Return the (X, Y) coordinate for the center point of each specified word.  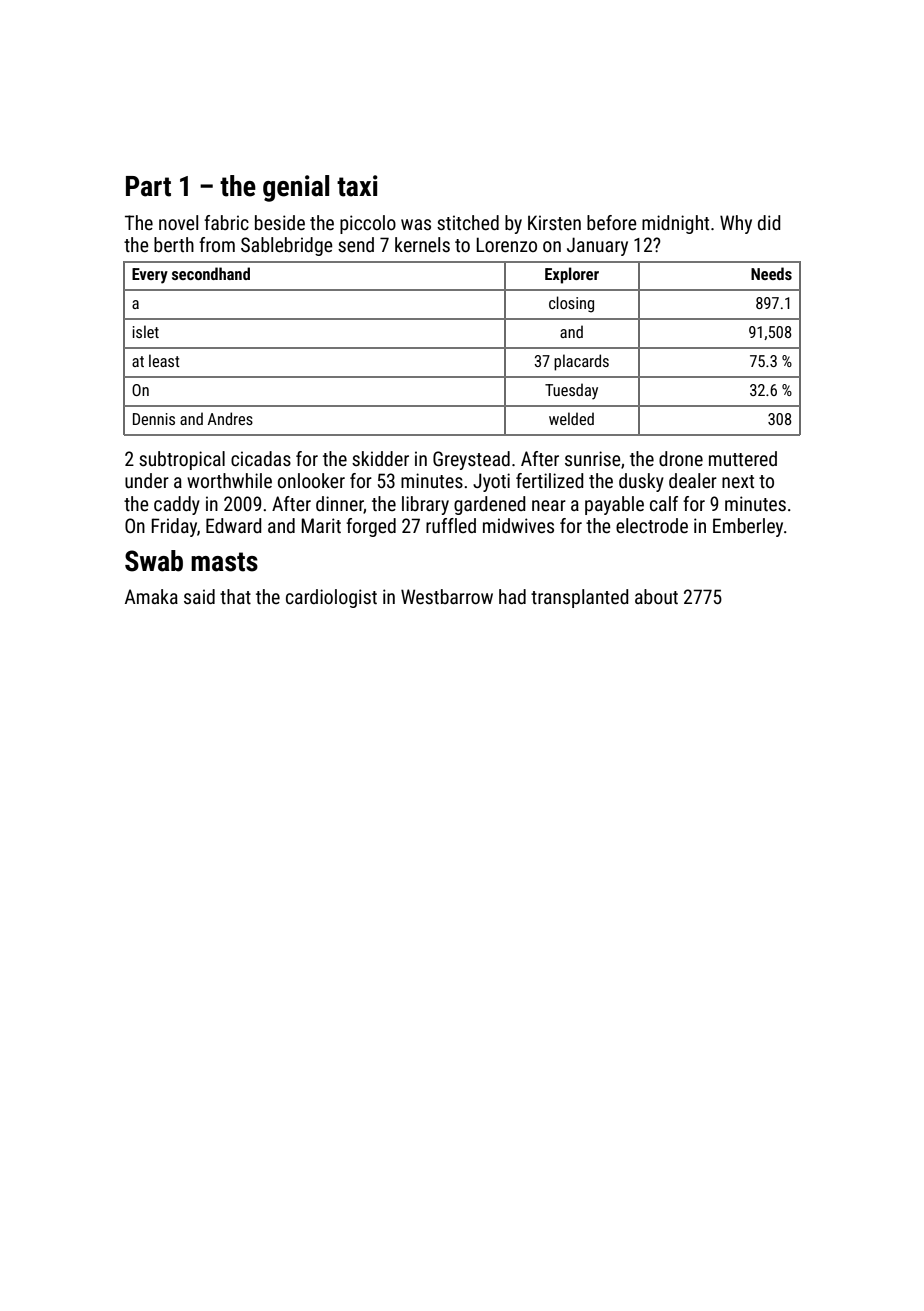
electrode (652, 525)
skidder (380, 458)
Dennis (154, 419)
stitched (468, 222)
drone (681, 458)
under (147, 480)
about (656, 596)
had (512, 596)
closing (571, 304)
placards (581, 362)
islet (146, 331)
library (425, 505)
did (769, 222)
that (235, 596)
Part (148, 186)
